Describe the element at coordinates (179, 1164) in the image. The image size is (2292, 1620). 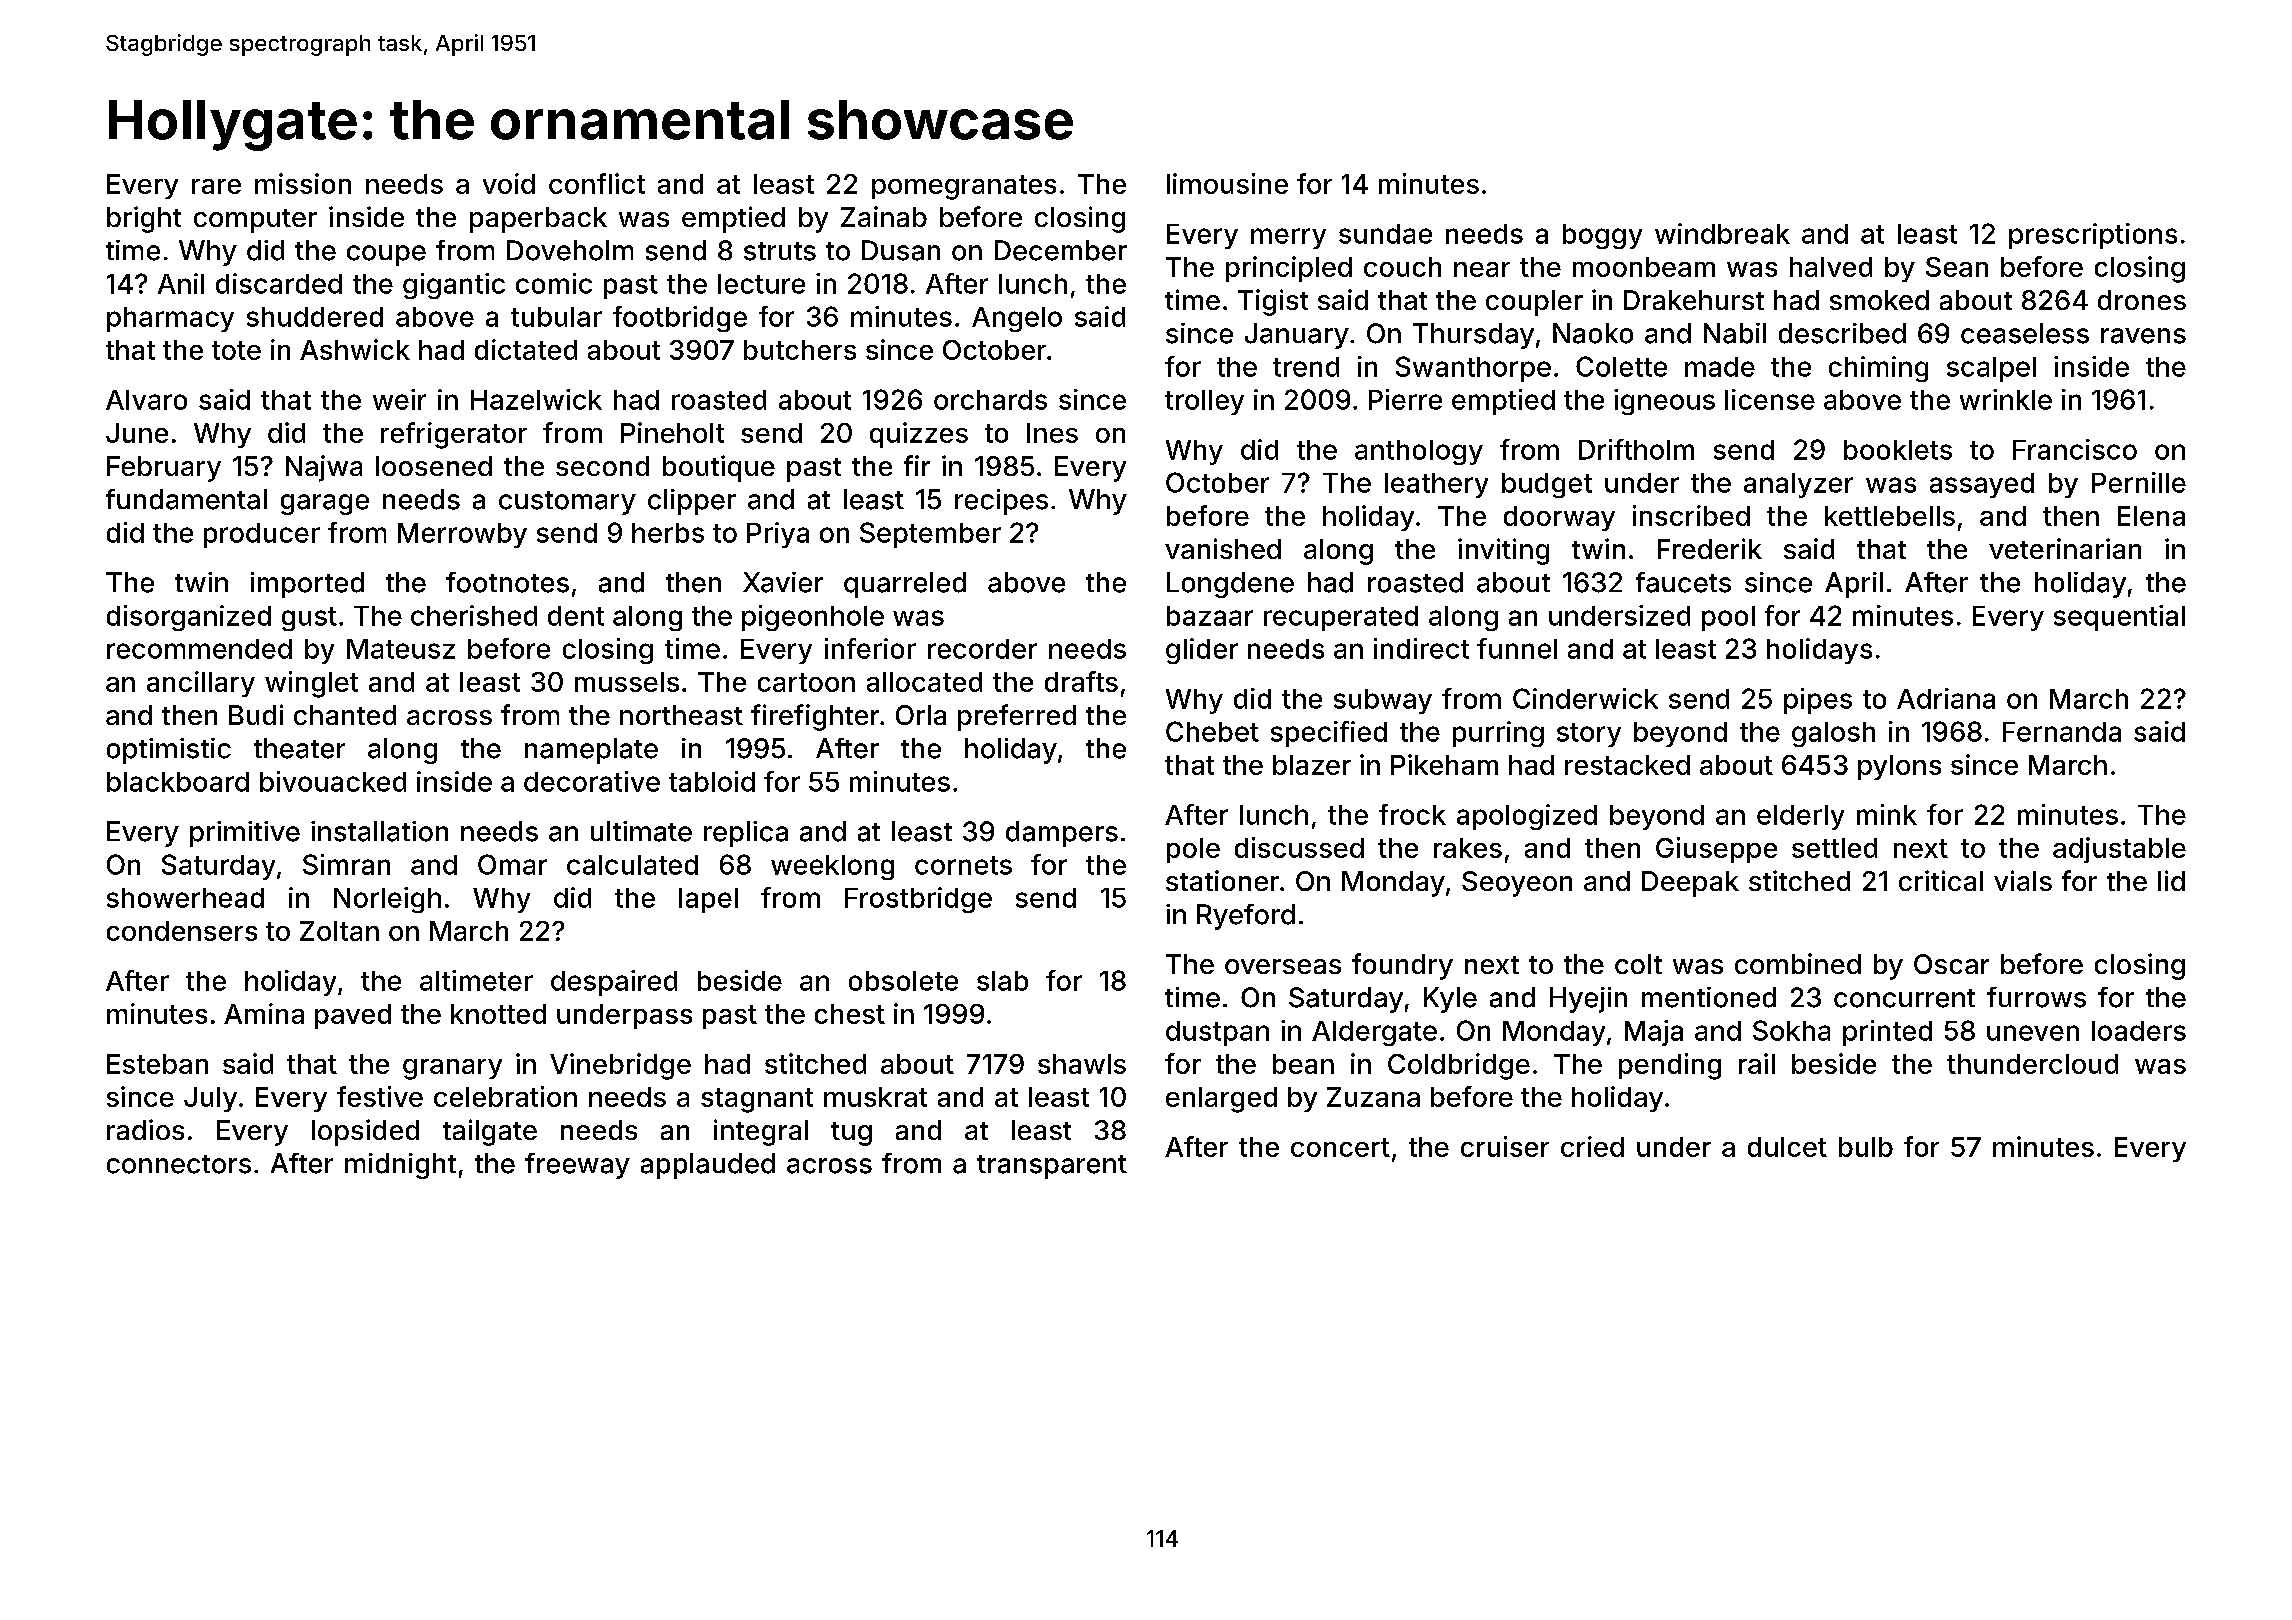
I see `connectors` at that location.
